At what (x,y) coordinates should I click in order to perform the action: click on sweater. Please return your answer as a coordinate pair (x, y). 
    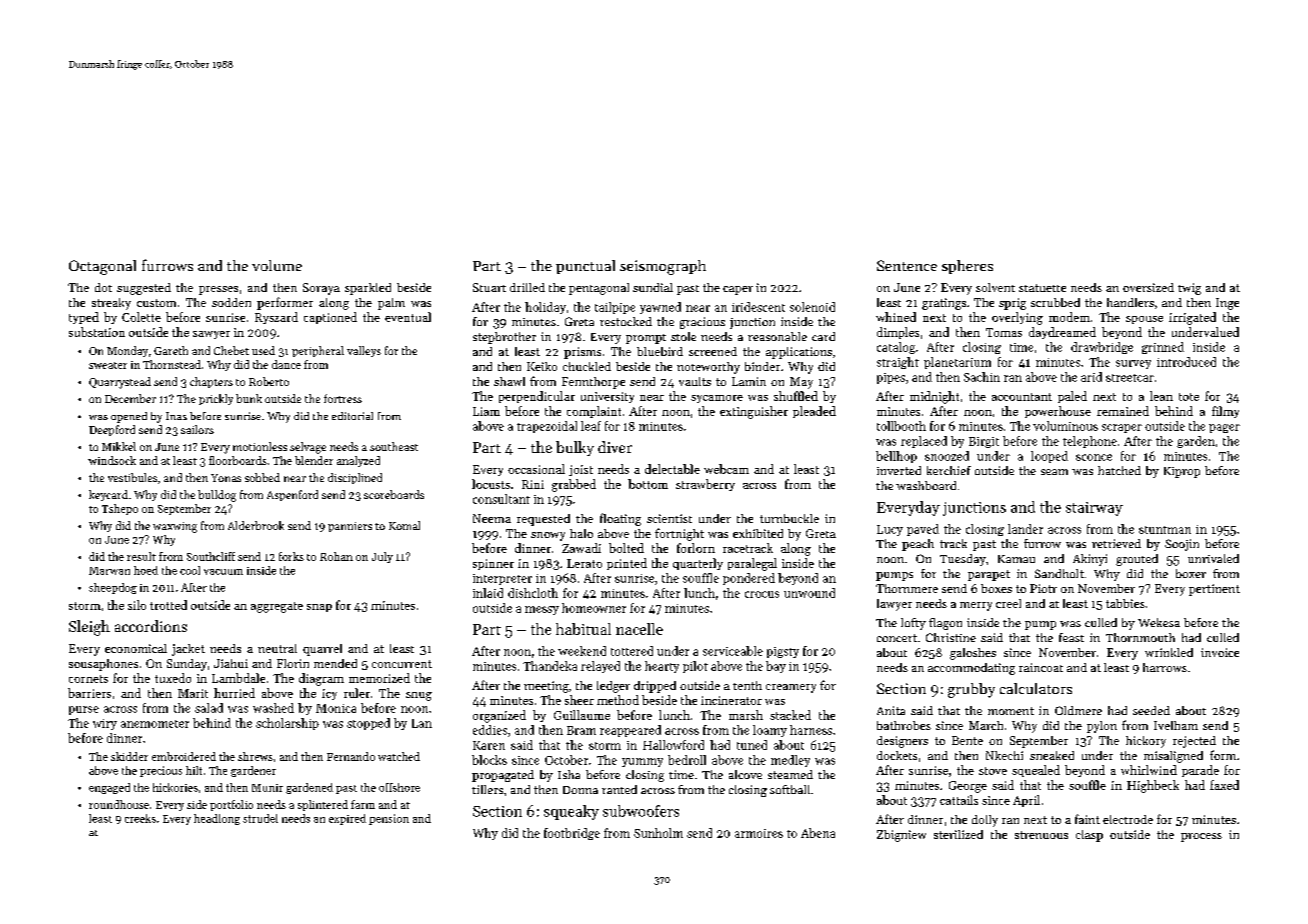
    Looking at the image, I should click on (108, 365).
